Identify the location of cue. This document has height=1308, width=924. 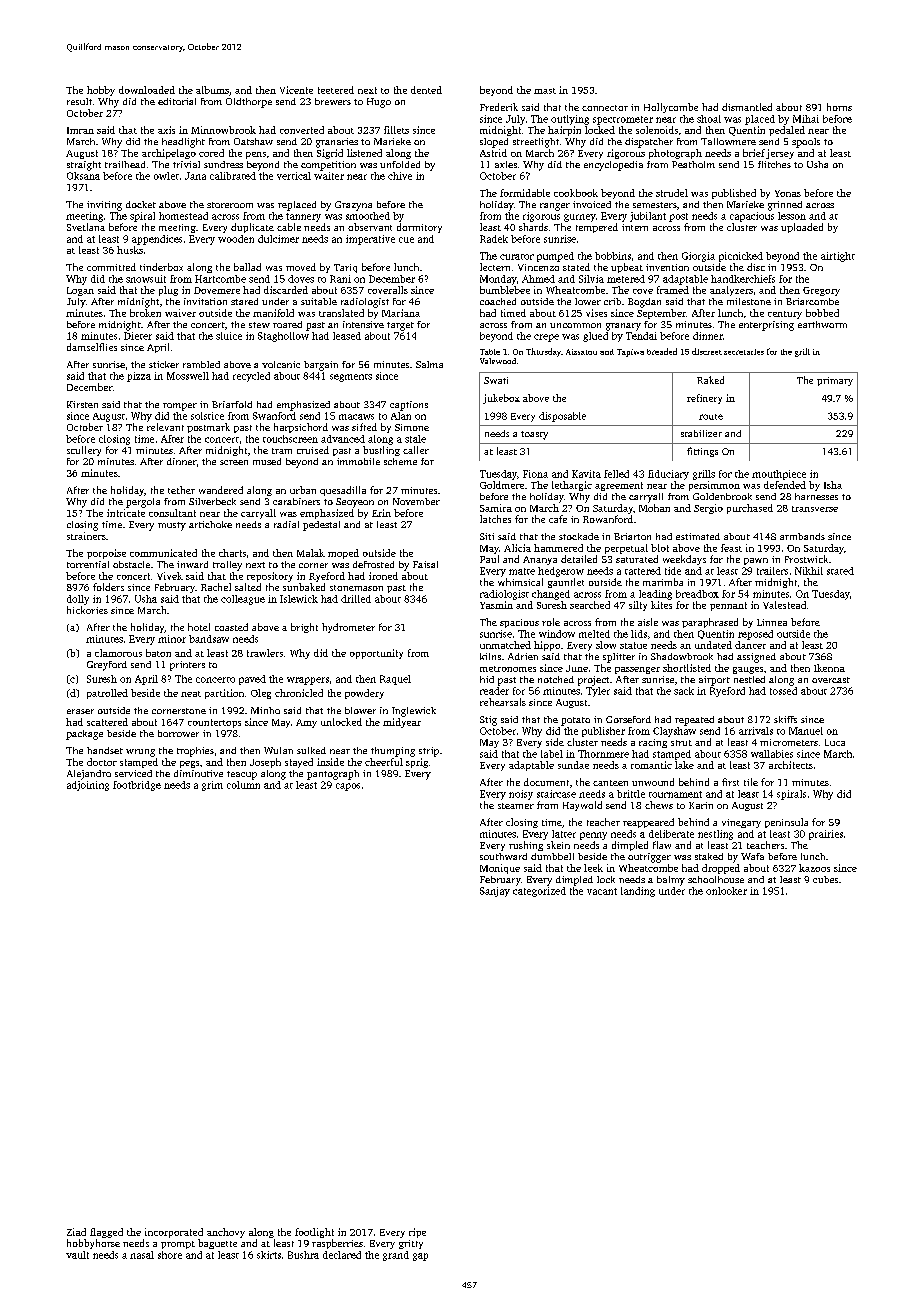
(406, 240).
